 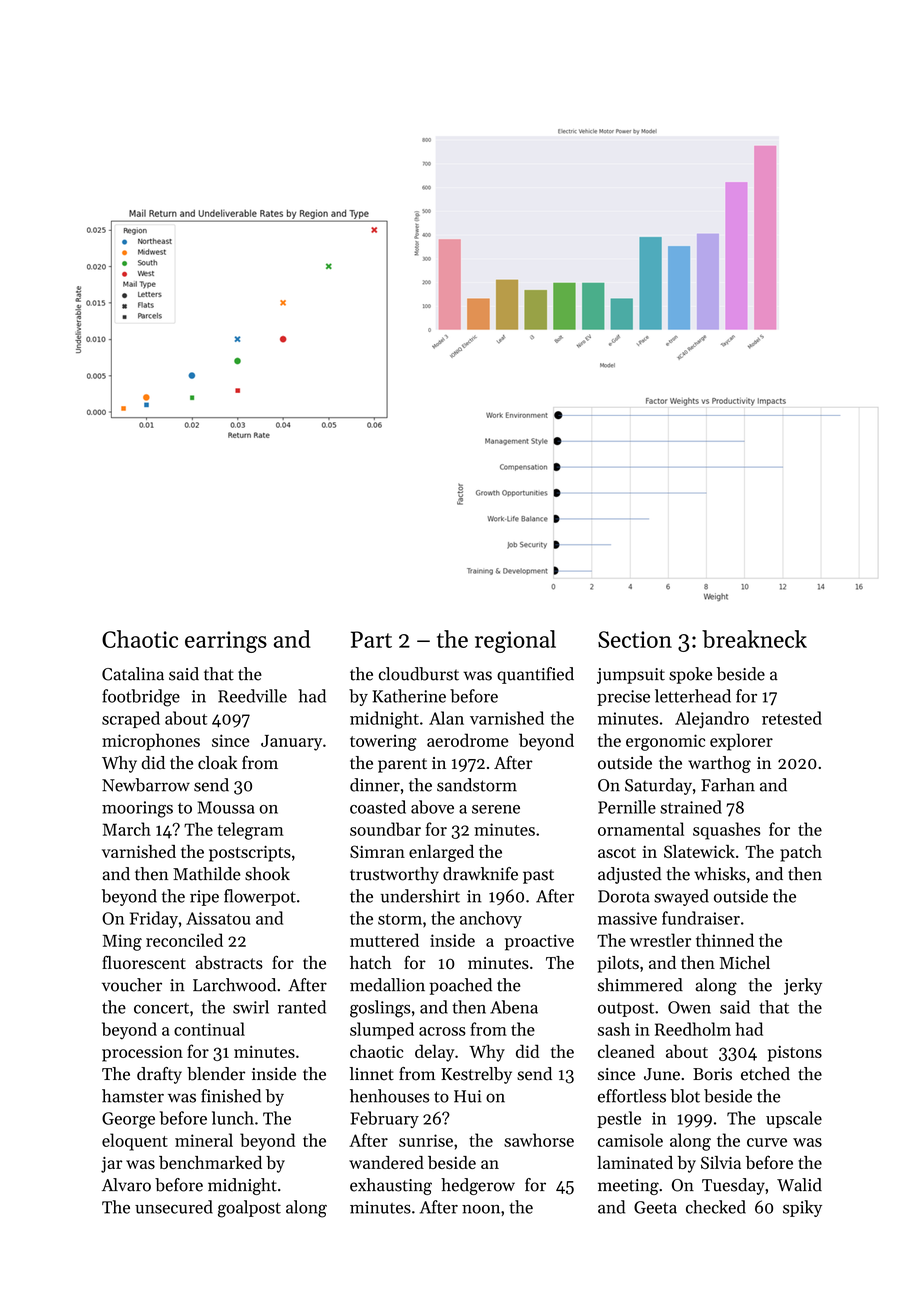 I want to click on noon, so click(x=481, y=1209).
